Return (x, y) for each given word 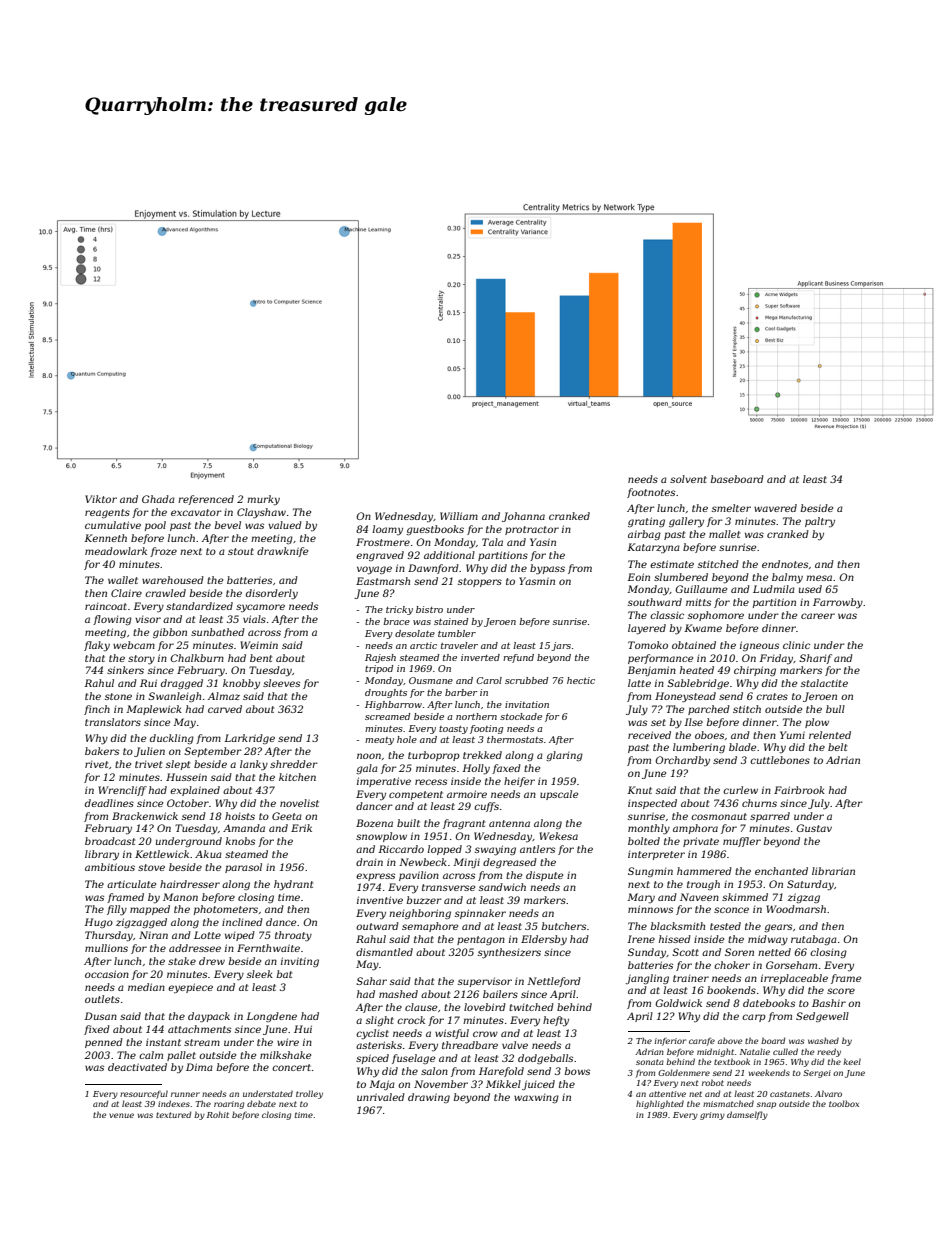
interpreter (656, 855)
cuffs (486, 807)
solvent (688, 479)
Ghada (158, 499)
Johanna (523, 517)
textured (173, 1114)
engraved (380, 556)
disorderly (272, 594)
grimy (712, 1116)
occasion (107, 974)
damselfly (747, 1115)
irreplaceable (794, 979)
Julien (149, 752)
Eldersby (544, 940)
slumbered (681, 577)
